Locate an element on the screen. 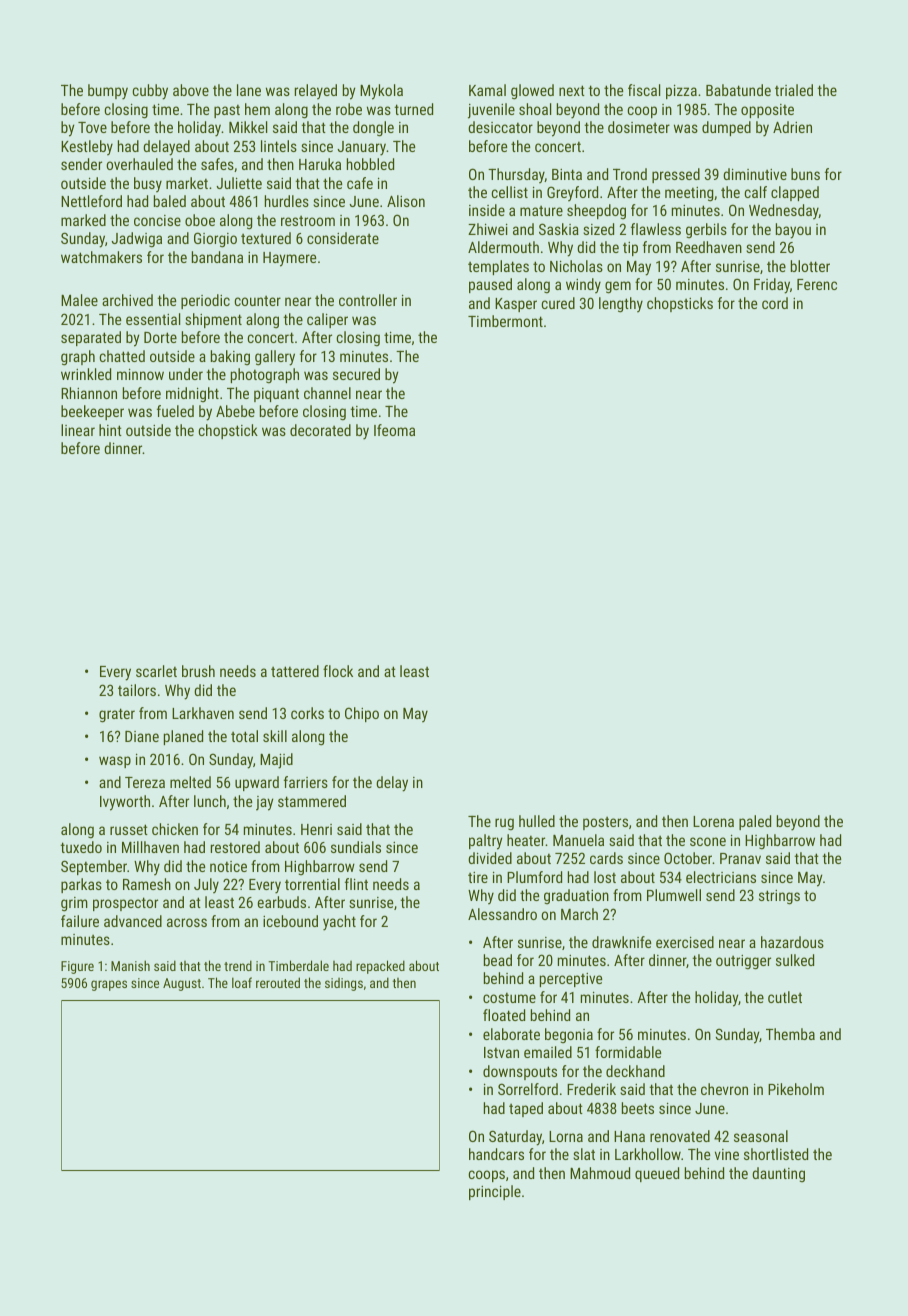 The image size is (908, 1316). principle is located at coordinates (495, 1192).
